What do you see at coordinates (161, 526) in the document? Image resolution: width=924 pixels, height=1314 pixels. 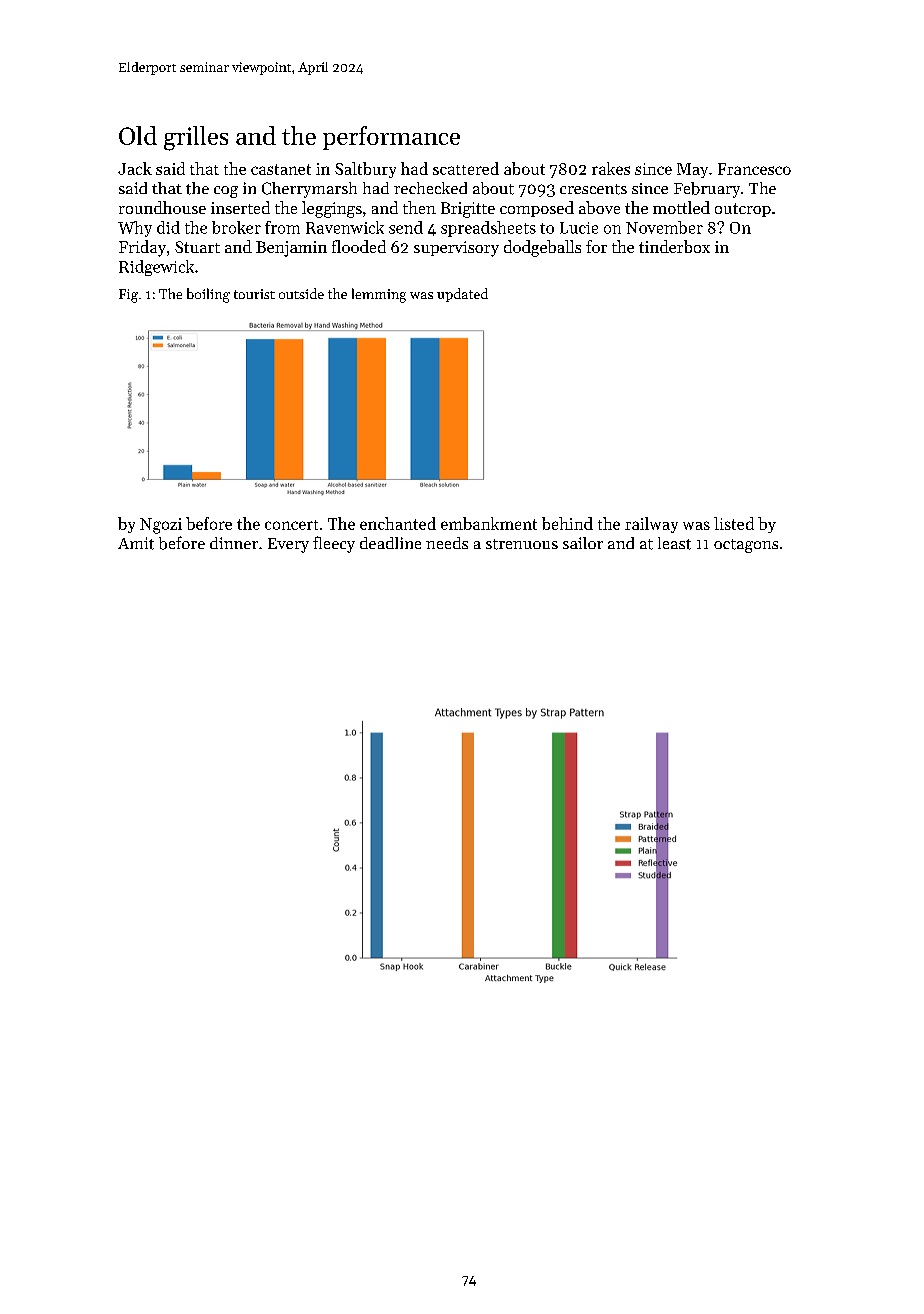 I see `Ngozi` at bounding box center [161, 526].
